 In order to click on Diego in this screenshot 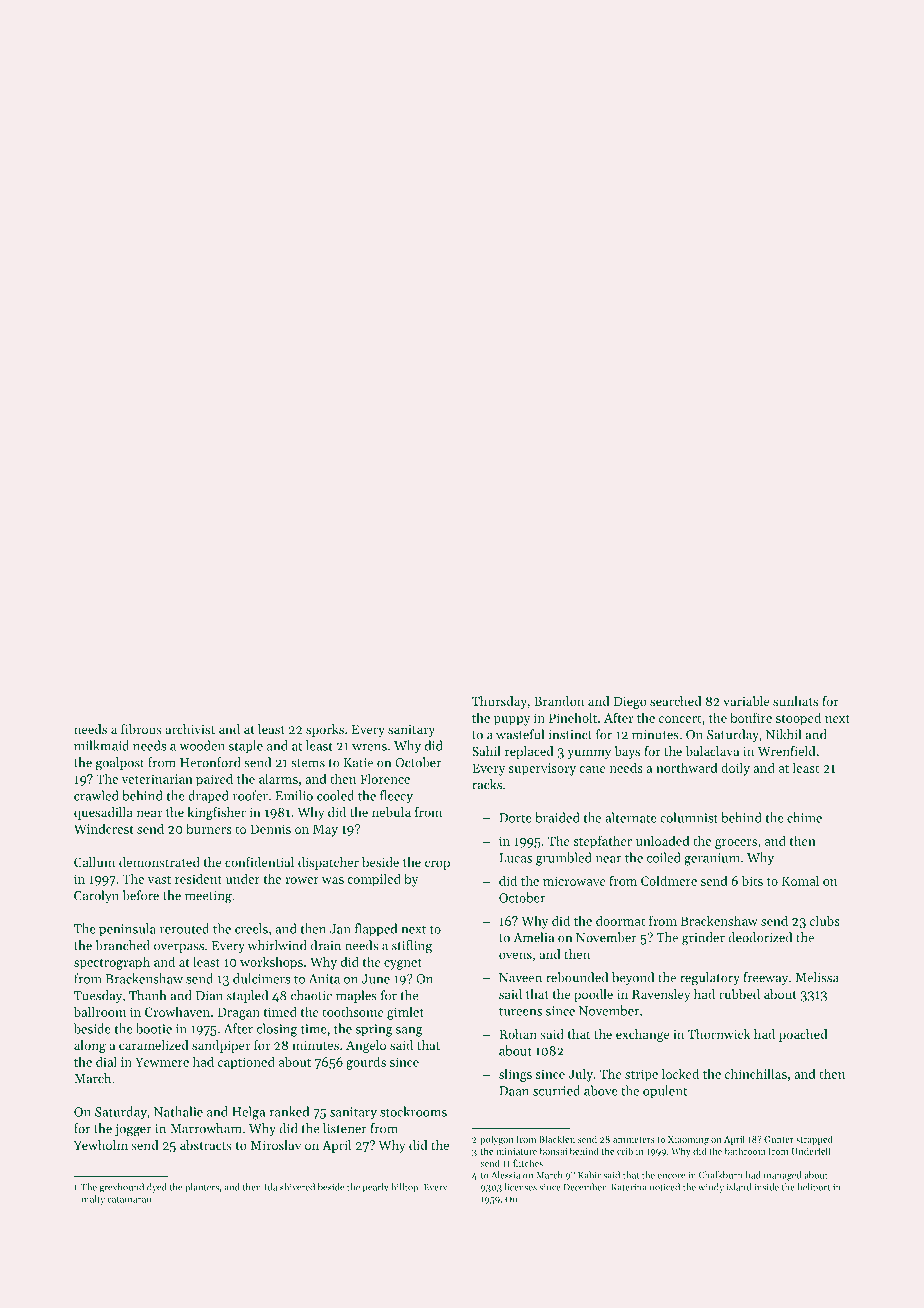, I will do `click(630, 703)`.
